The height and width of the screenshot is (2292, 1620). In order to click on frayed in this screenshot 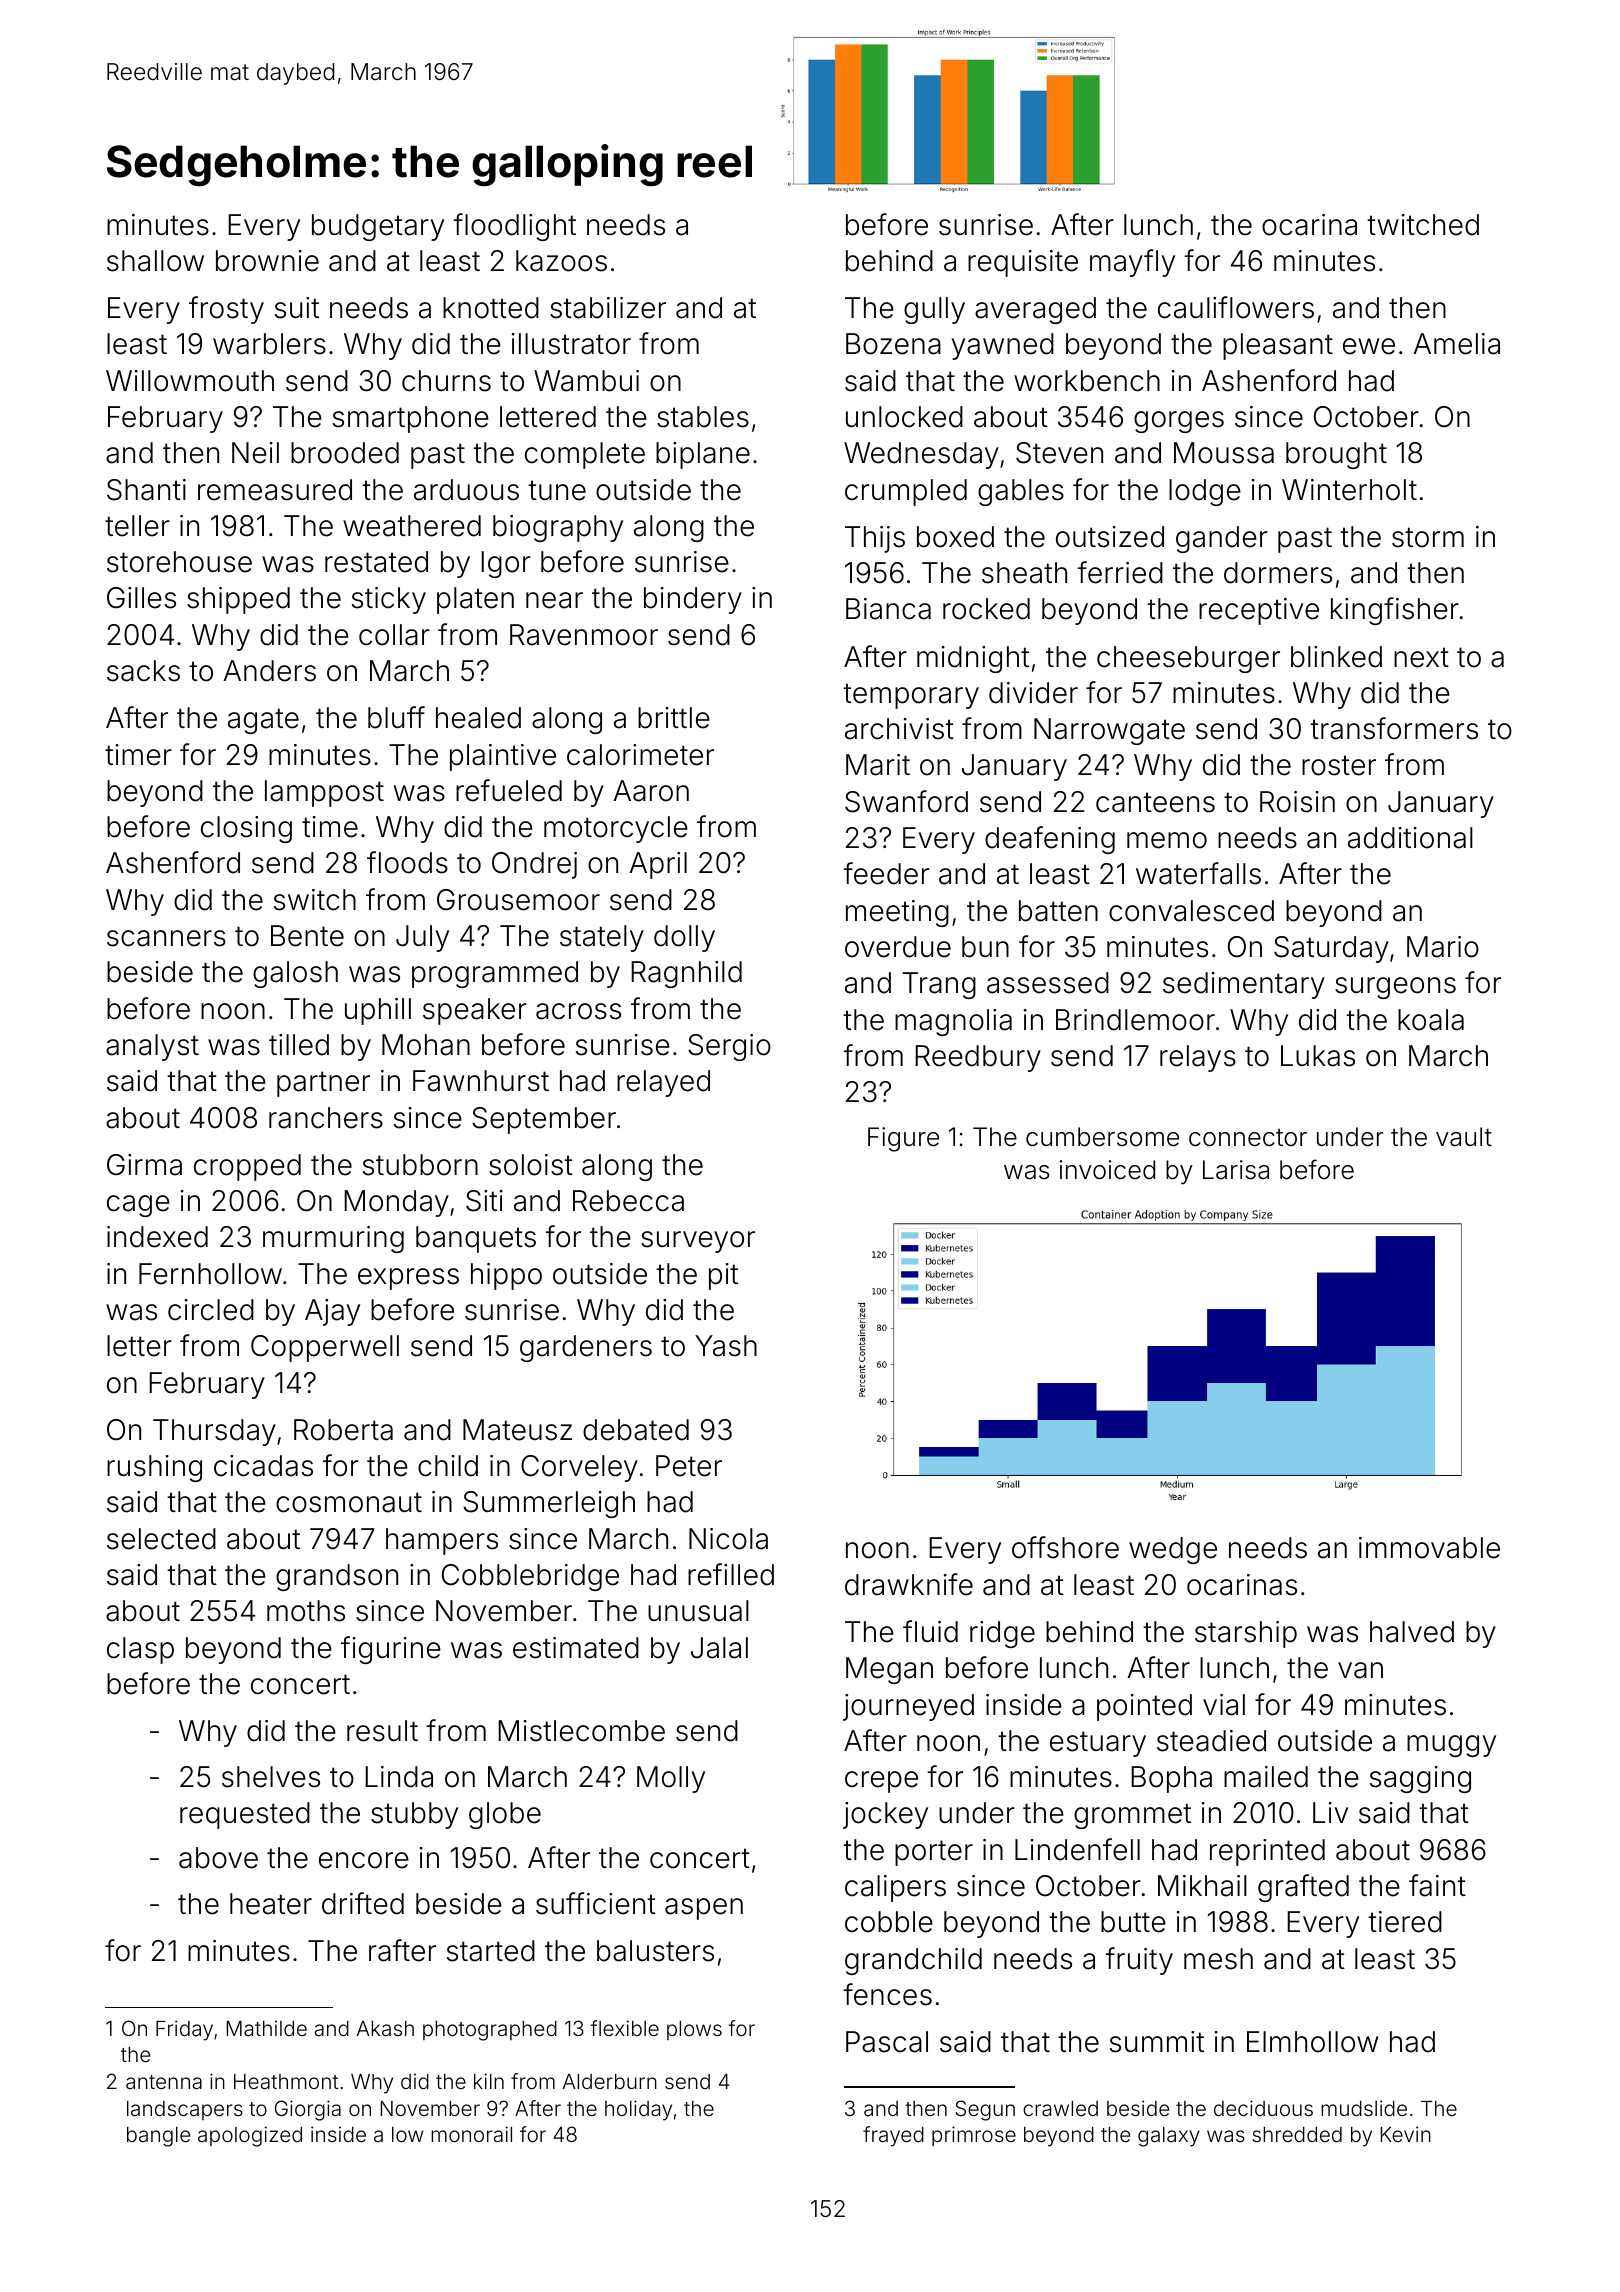, I will do `click(893, 2136)`.
